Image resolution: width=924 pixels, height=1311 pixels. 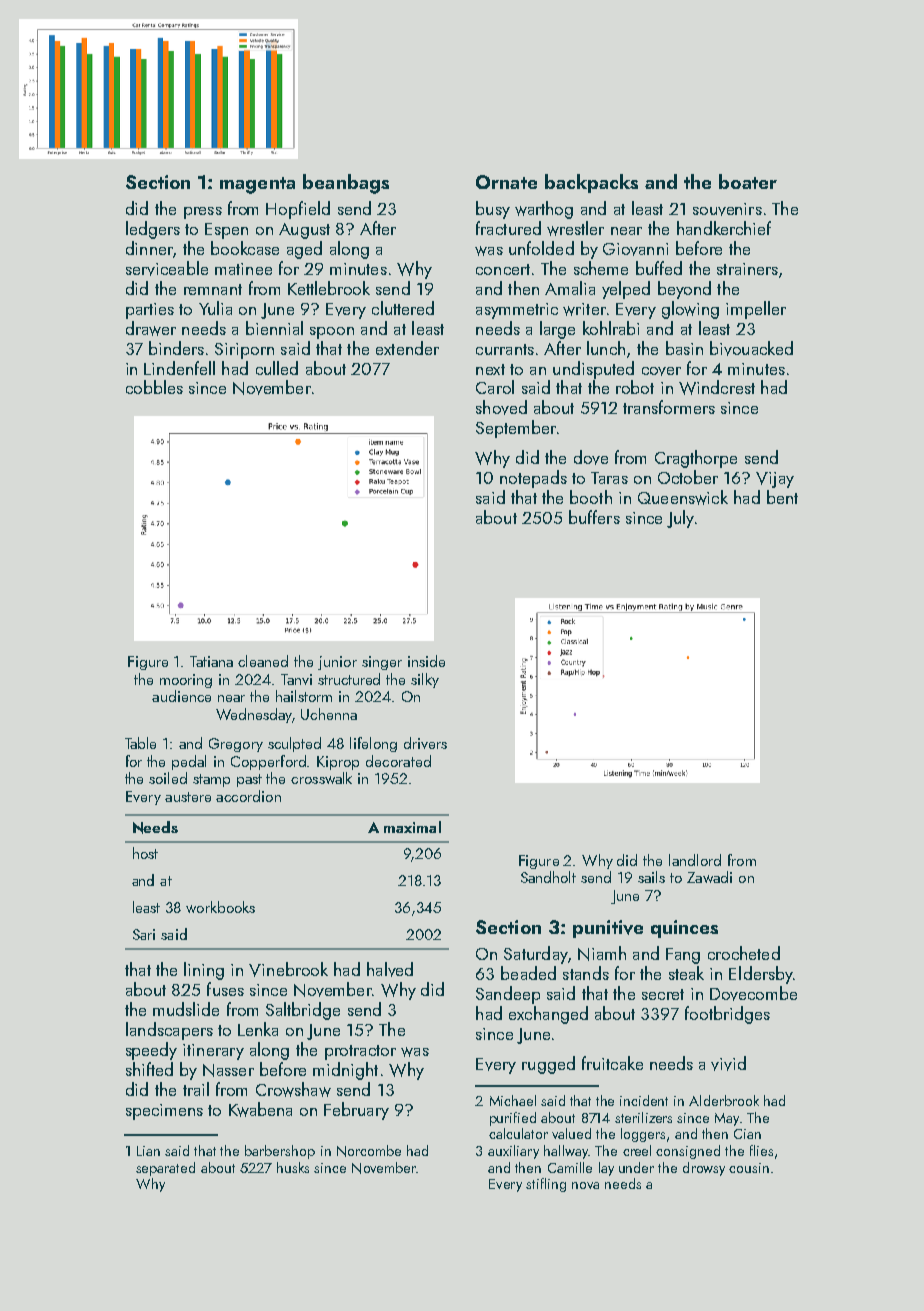 I want to click on magenta, so click(x=257, y=185).
